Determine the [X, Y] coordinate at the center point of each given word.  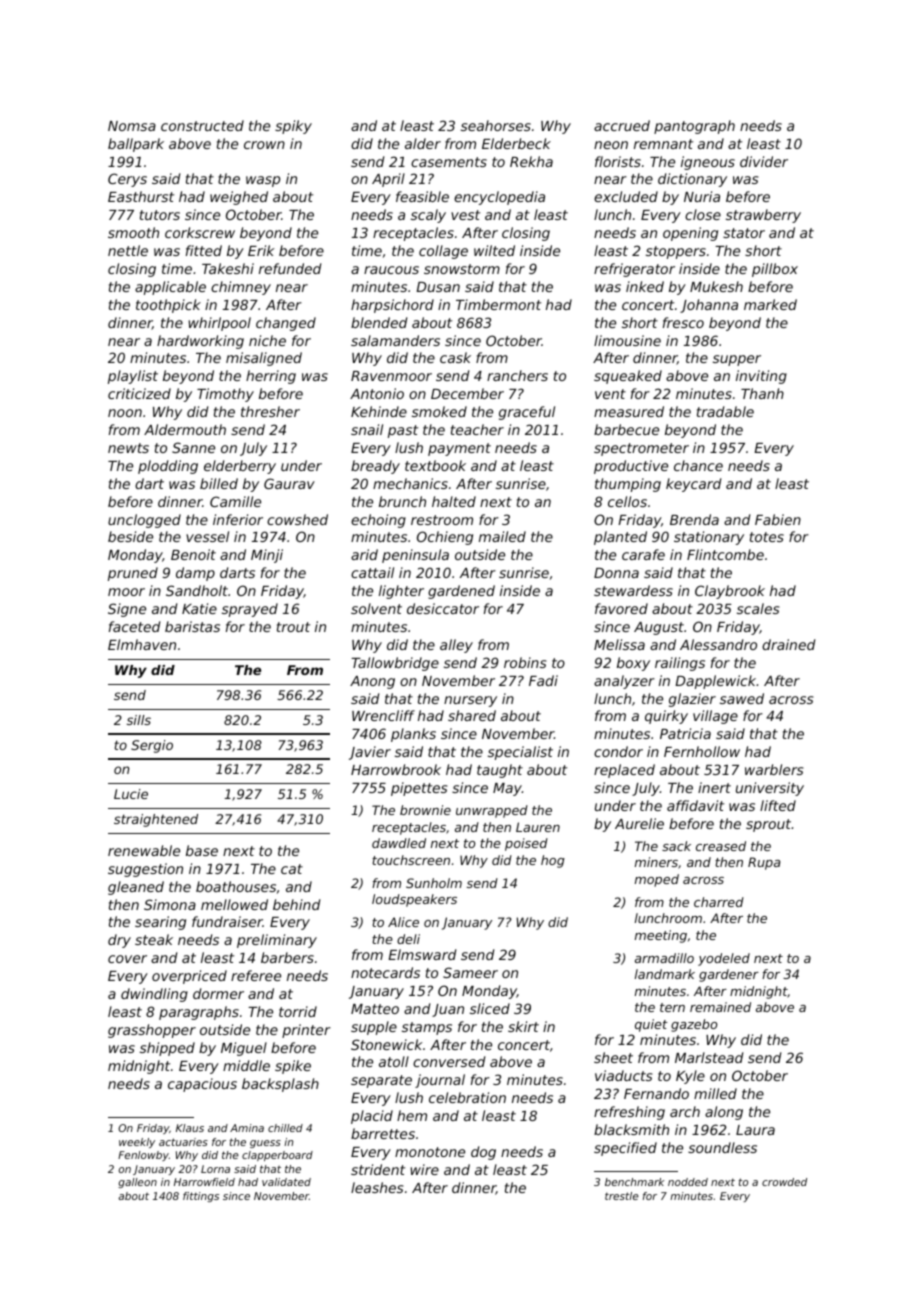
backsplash [280, 1085]
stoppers [676, 252]
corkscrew [200, 232]
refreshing [629, 1113]
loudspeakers [414, 900]
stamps [427, 1028]
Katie [199, 608]
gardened [461, 592]
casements [449, 162]
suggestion [145, 870]
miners [656, 862]
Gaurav [289, 483]
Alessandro [718, 644]
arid [364, 554]
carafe [643, 554]
